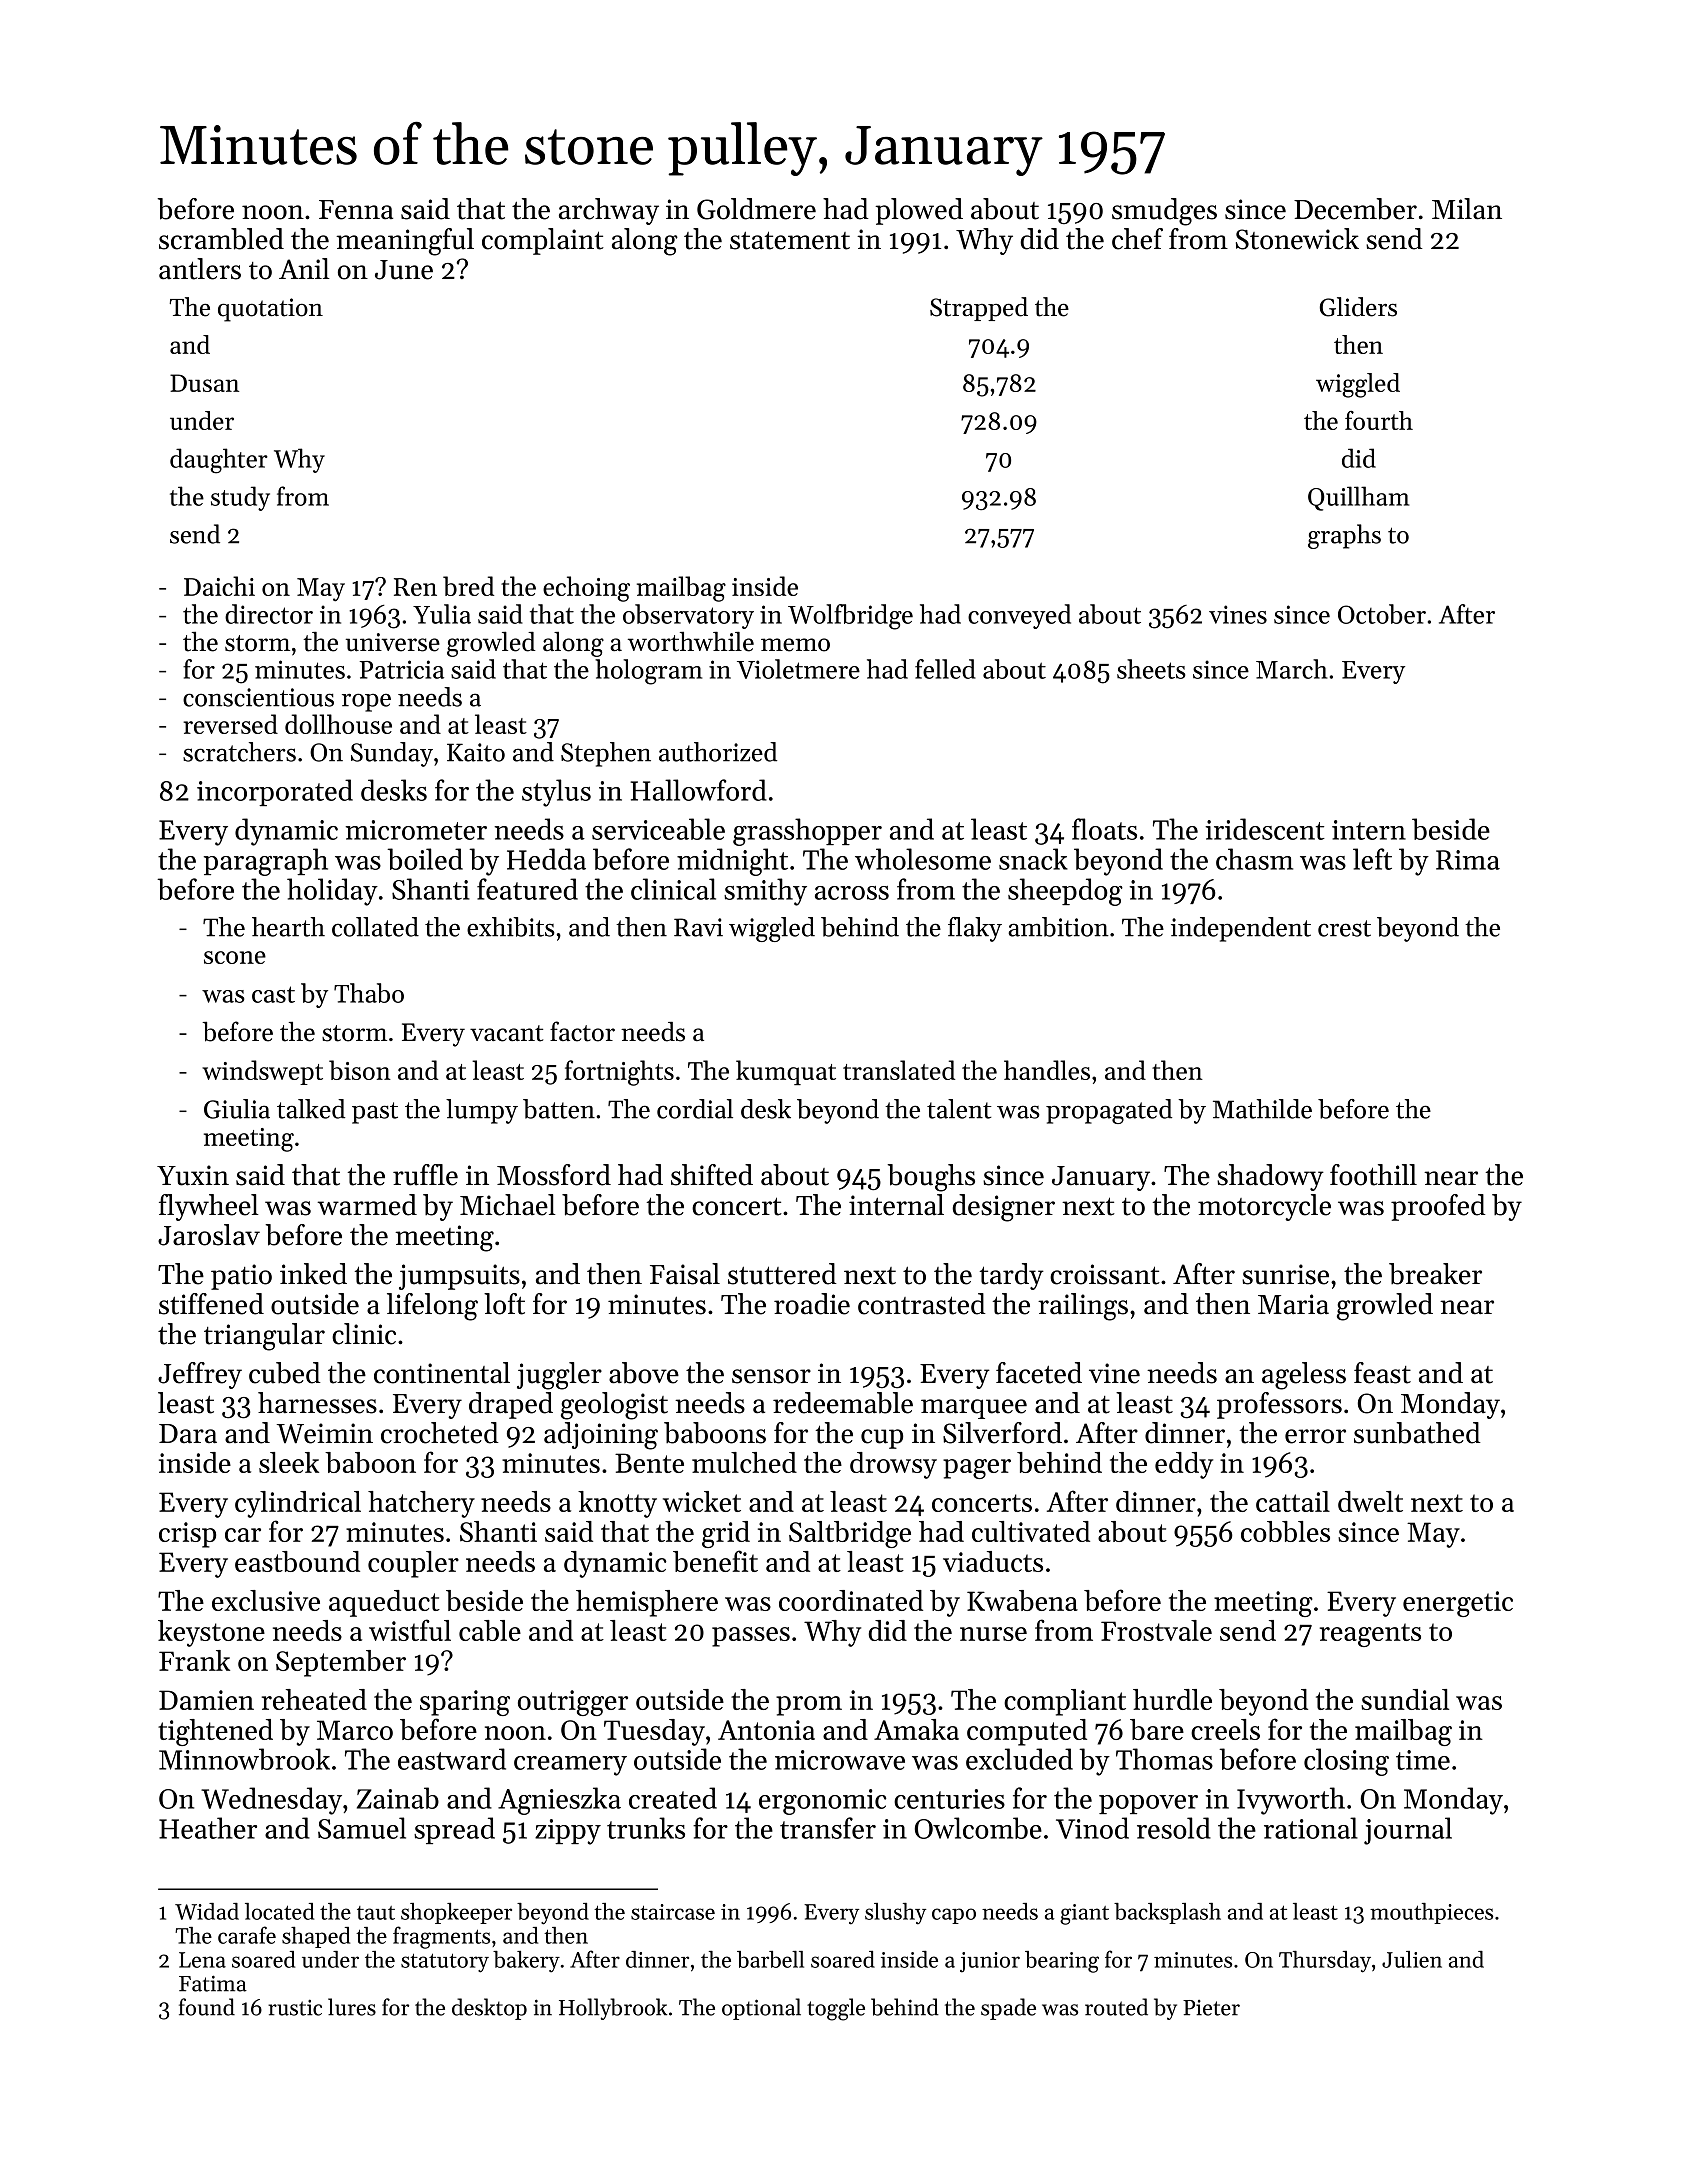  What do you see at coordinates (1019, 616) in the page?
I see `conveyed` at bounding box center [1019, 616].
